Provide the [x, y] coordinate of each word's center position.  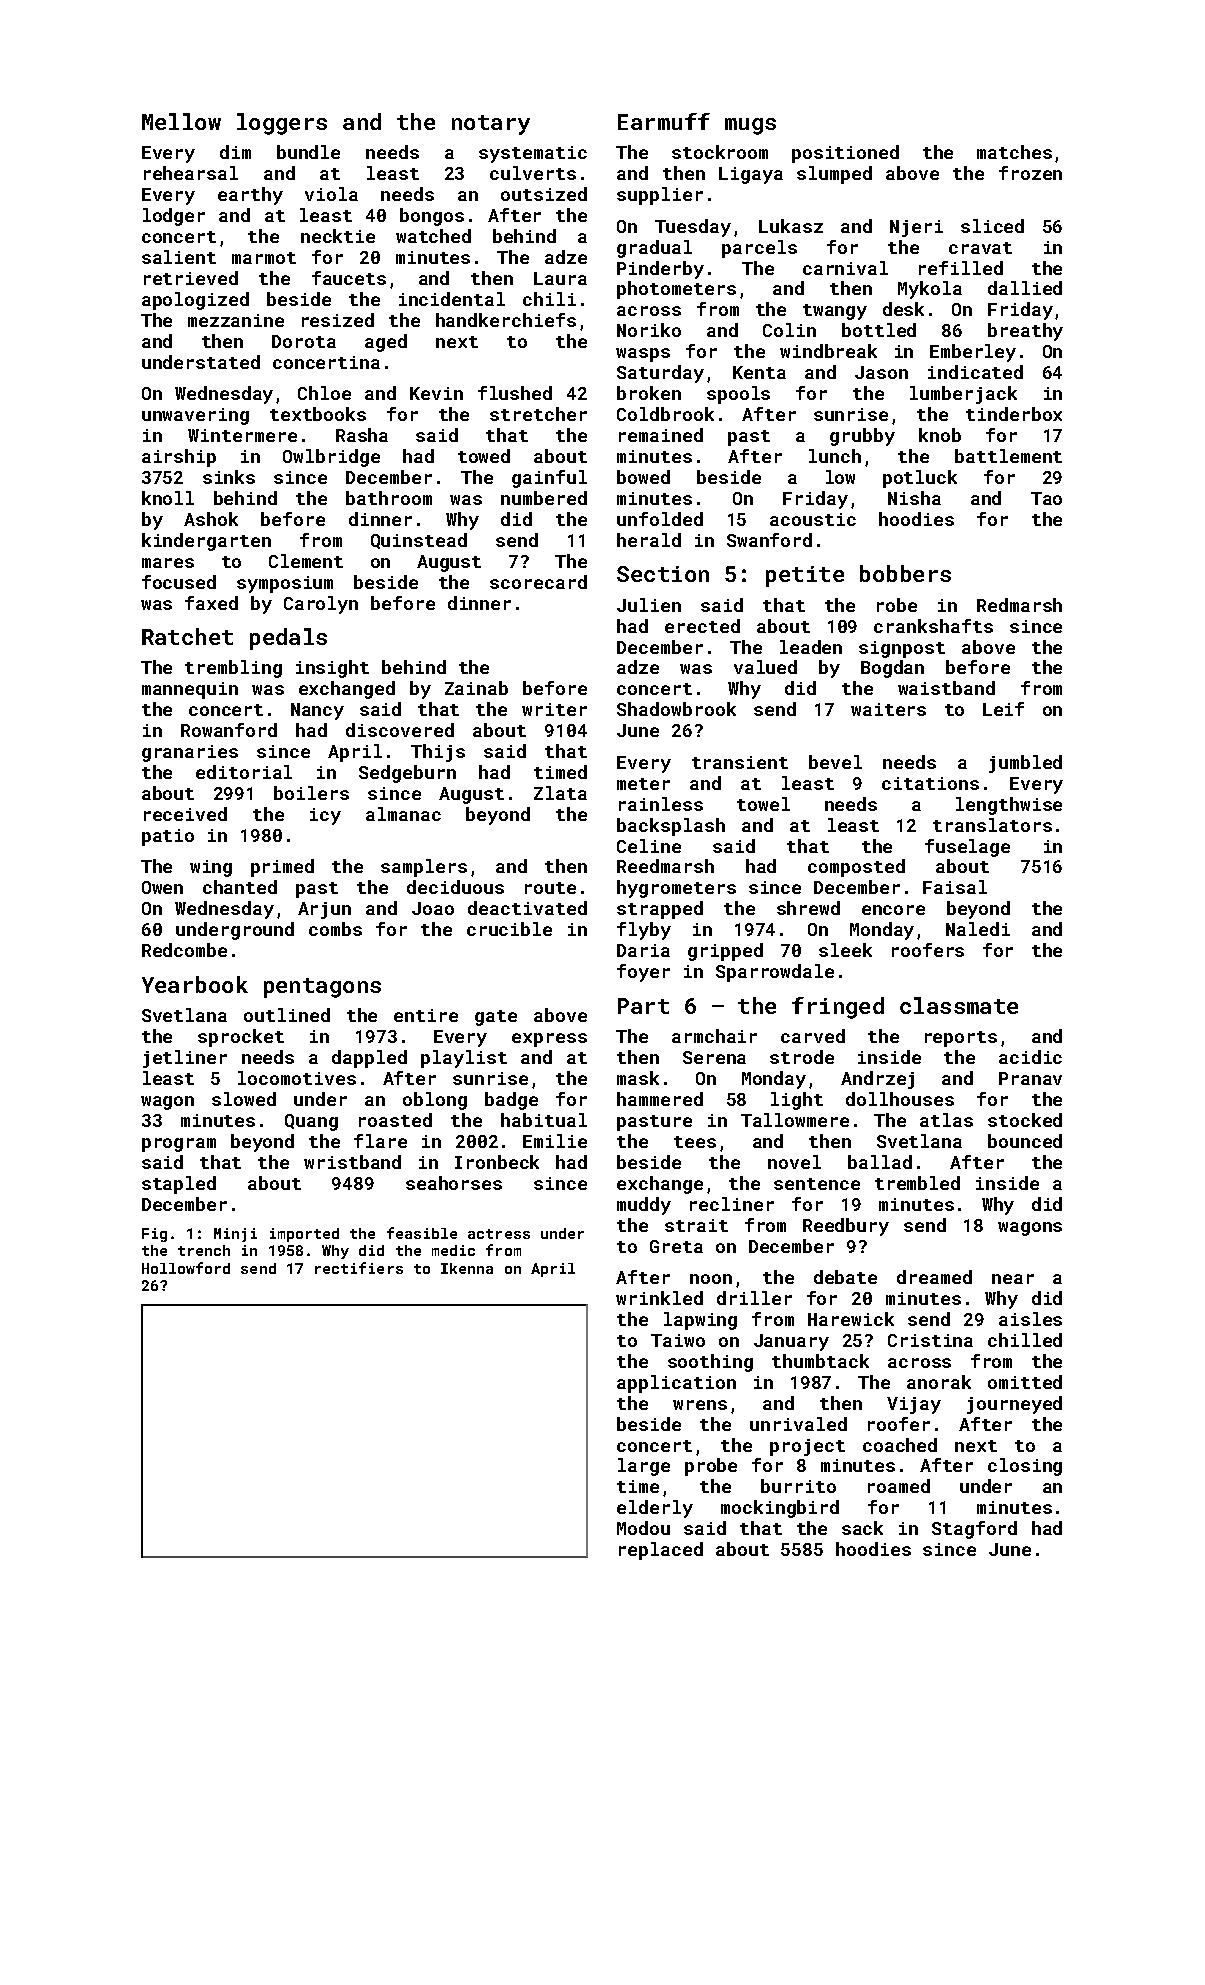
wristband [352, 1162]
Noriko [649, 330]
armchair [714, 1036]
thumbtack [820, 1361]
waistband [946, 688]
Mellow [181, 121]
